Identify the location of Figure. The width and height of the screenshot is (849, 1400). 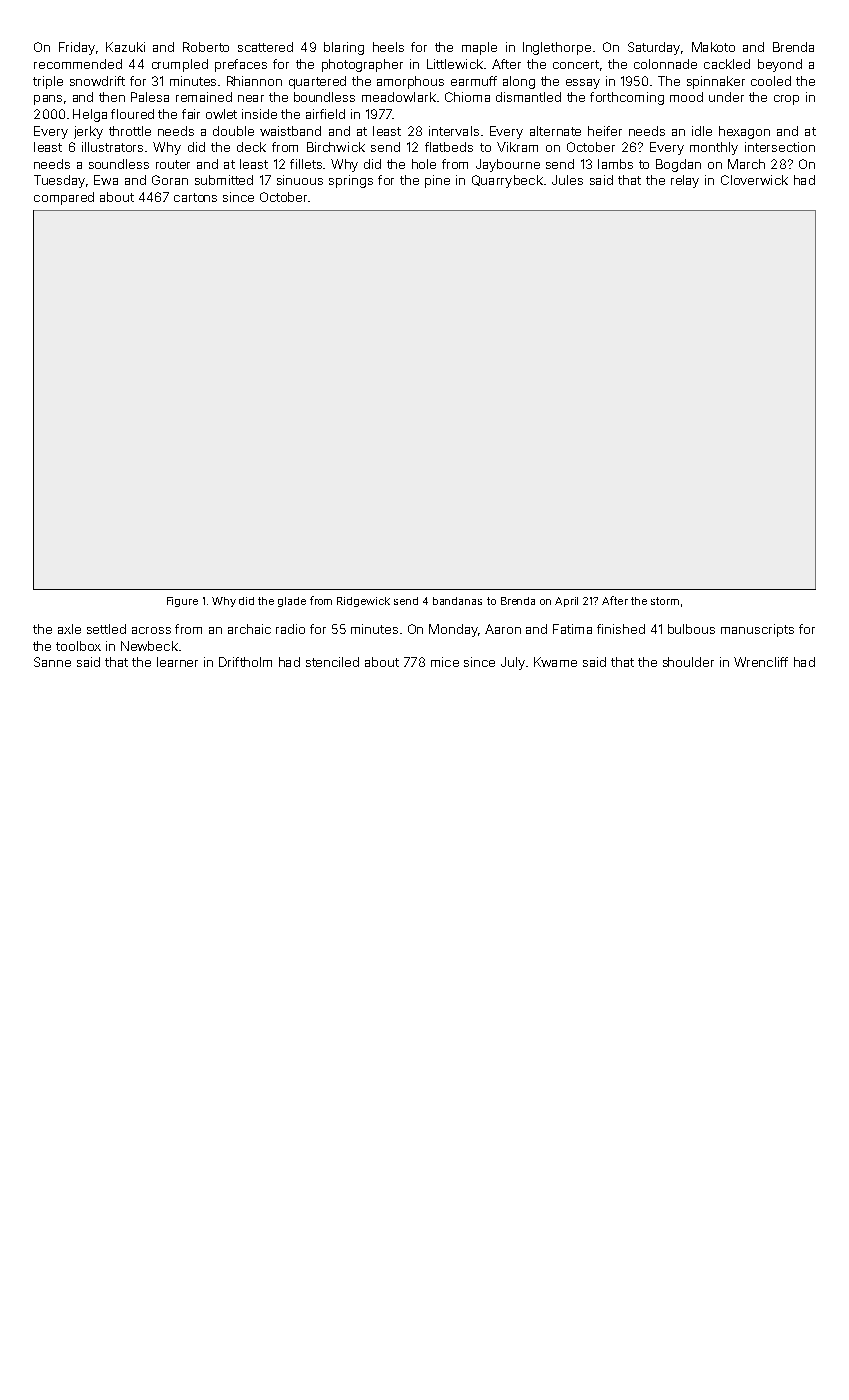
(182, 602).
